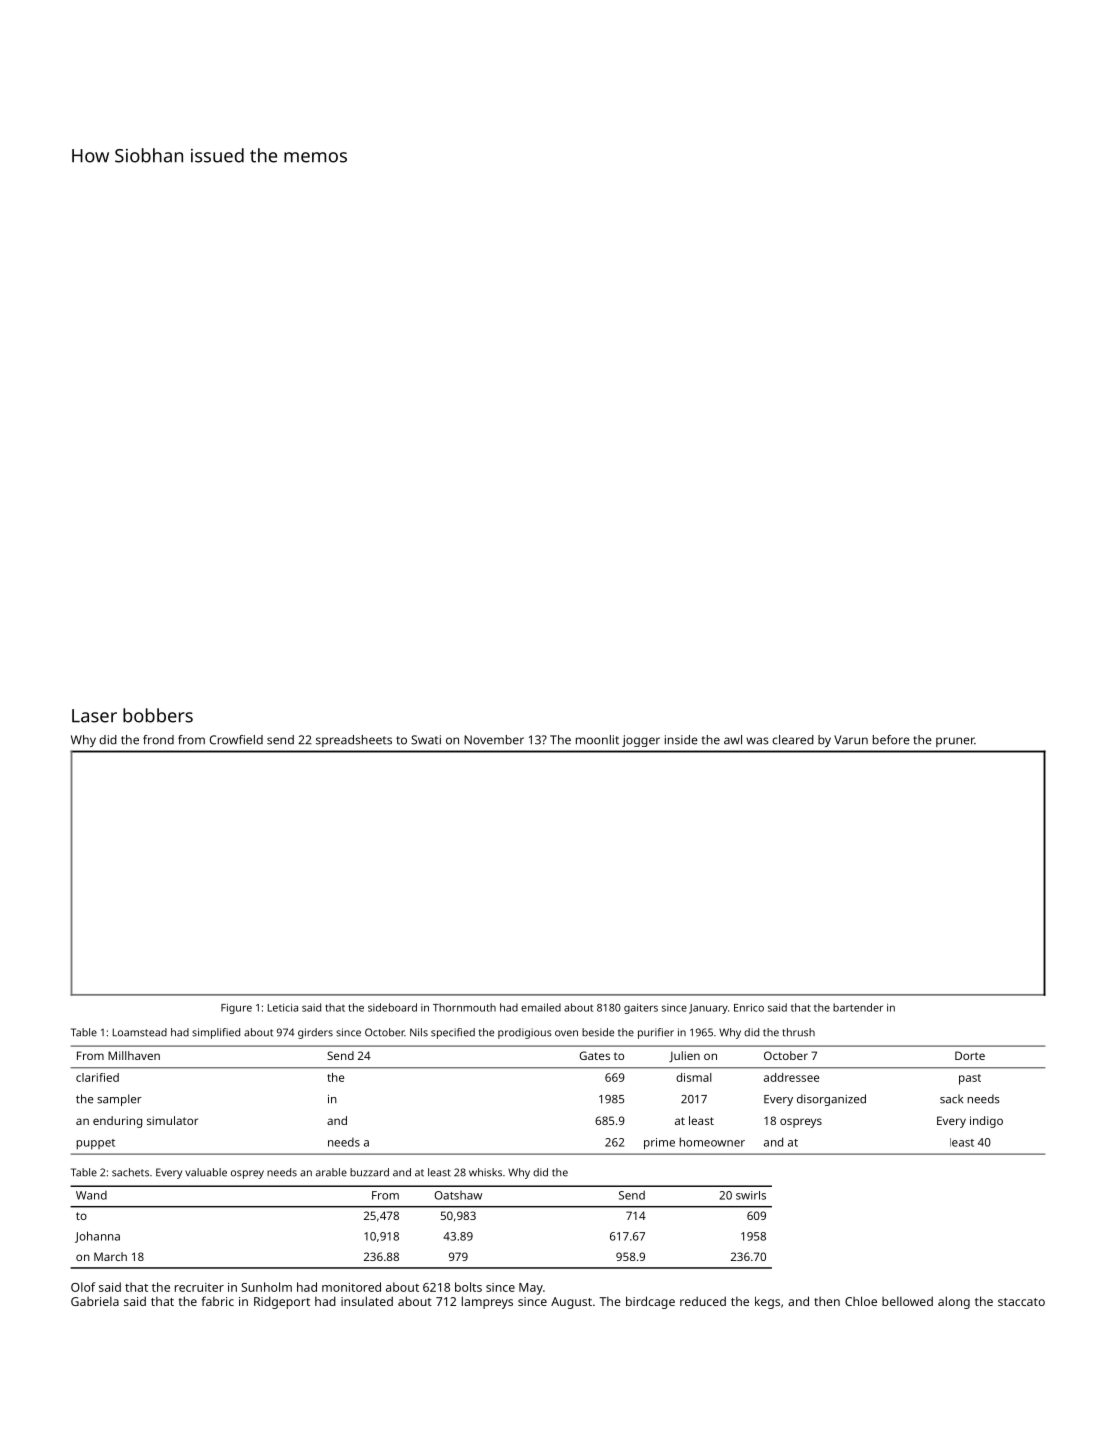 This screenshot has width=1116, height=1444. What do you see at coordinates (94, 716) in the screenshot?
I see `Laser` at bounding box center [94, 716].
